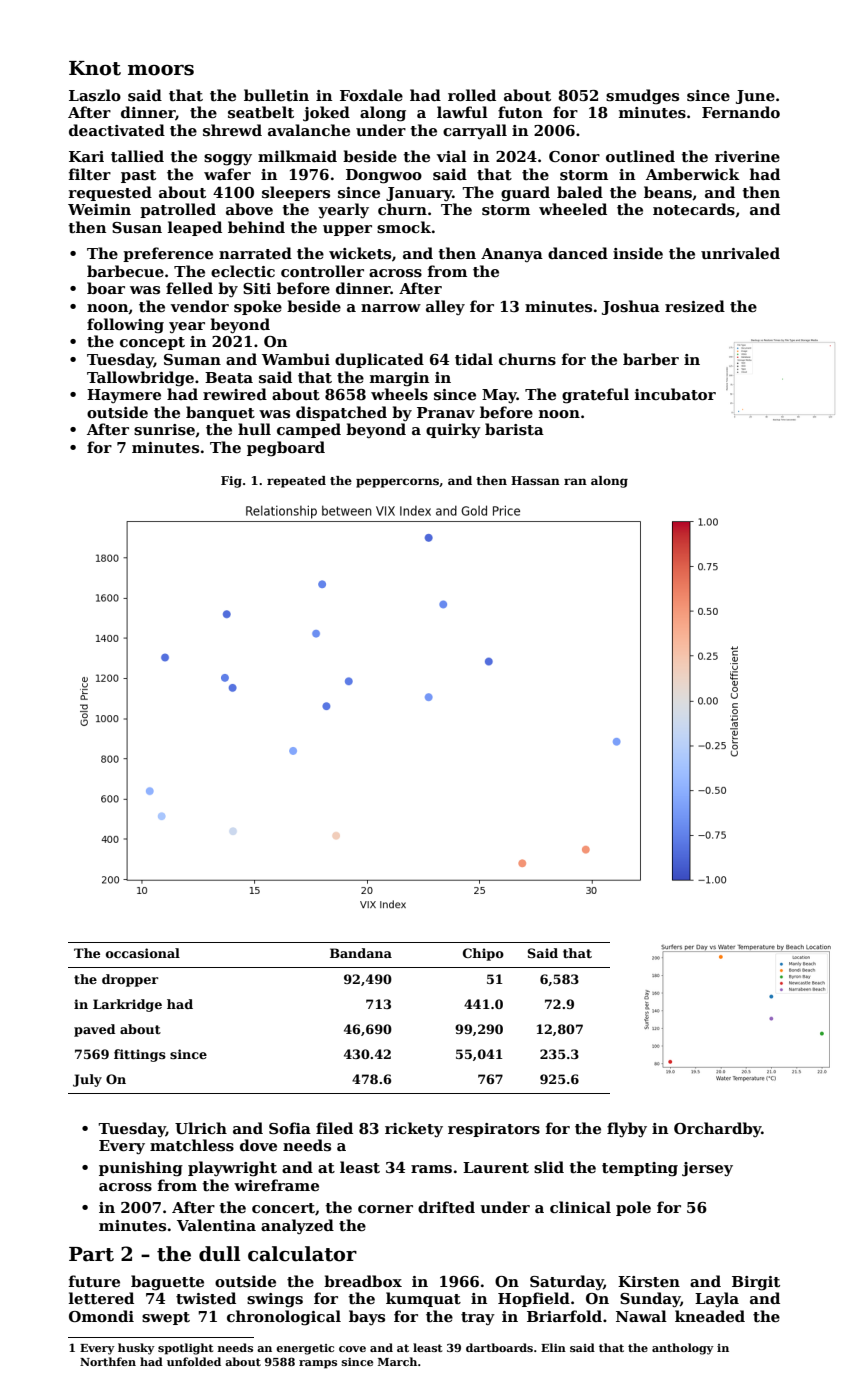  What do you see at coordinates (195, 228) in the page?
I see `leaped` at bounding box center [195, 228].
